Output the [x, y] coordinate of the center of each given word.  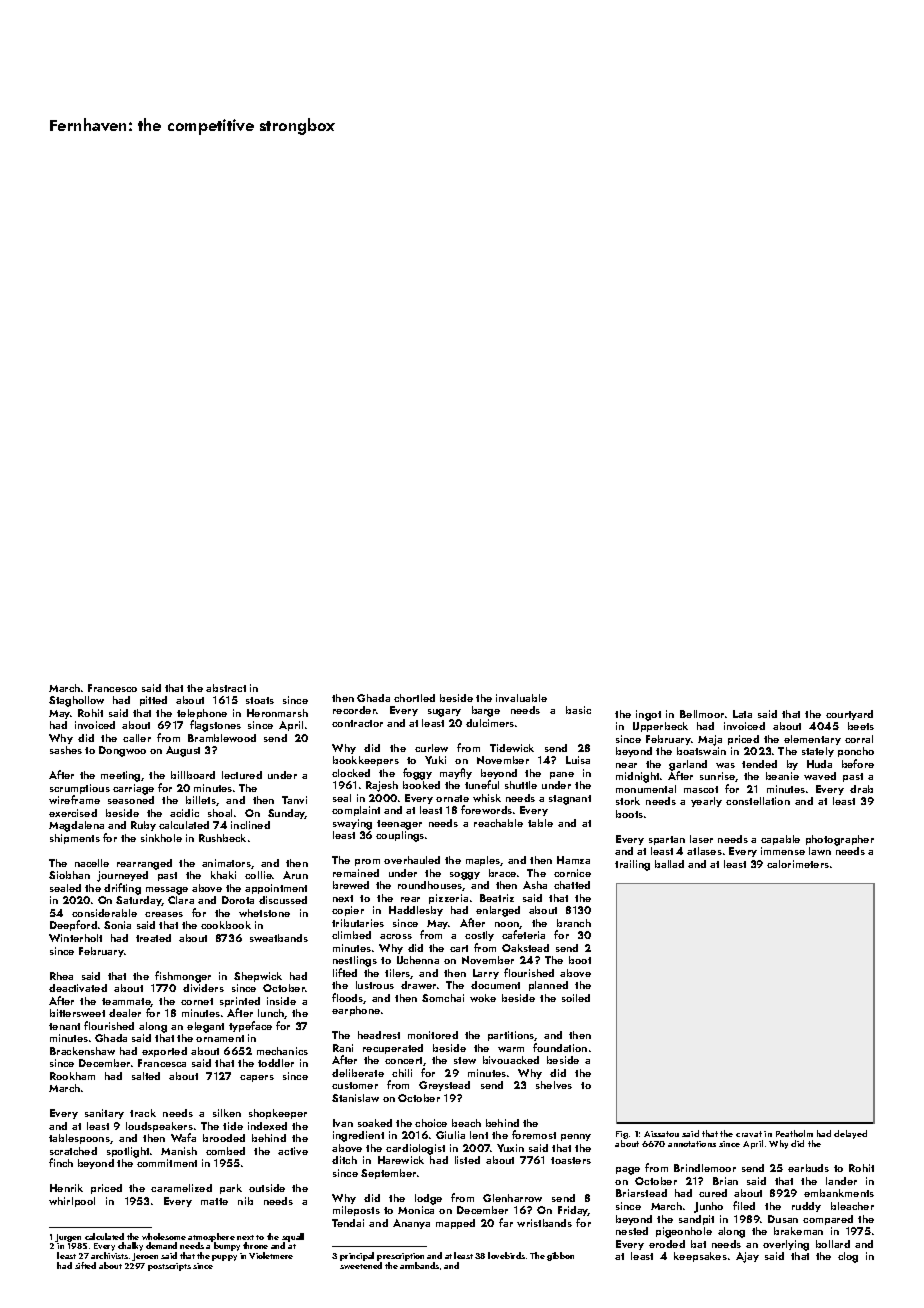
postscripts [169, 1267]
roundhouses [430, 886]
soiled [576, 998]
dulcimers [490, 723]
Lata [742, 714]
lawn [820, 851]
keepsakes [700, 1257]
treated [153, 938]
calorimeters [798, 864]
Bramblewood [222, 738]
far [506, 1222]
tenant [64, 1026]
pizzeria [448, 899]
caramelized [181, 1188]
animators [226, 863]
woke [483, 998]
